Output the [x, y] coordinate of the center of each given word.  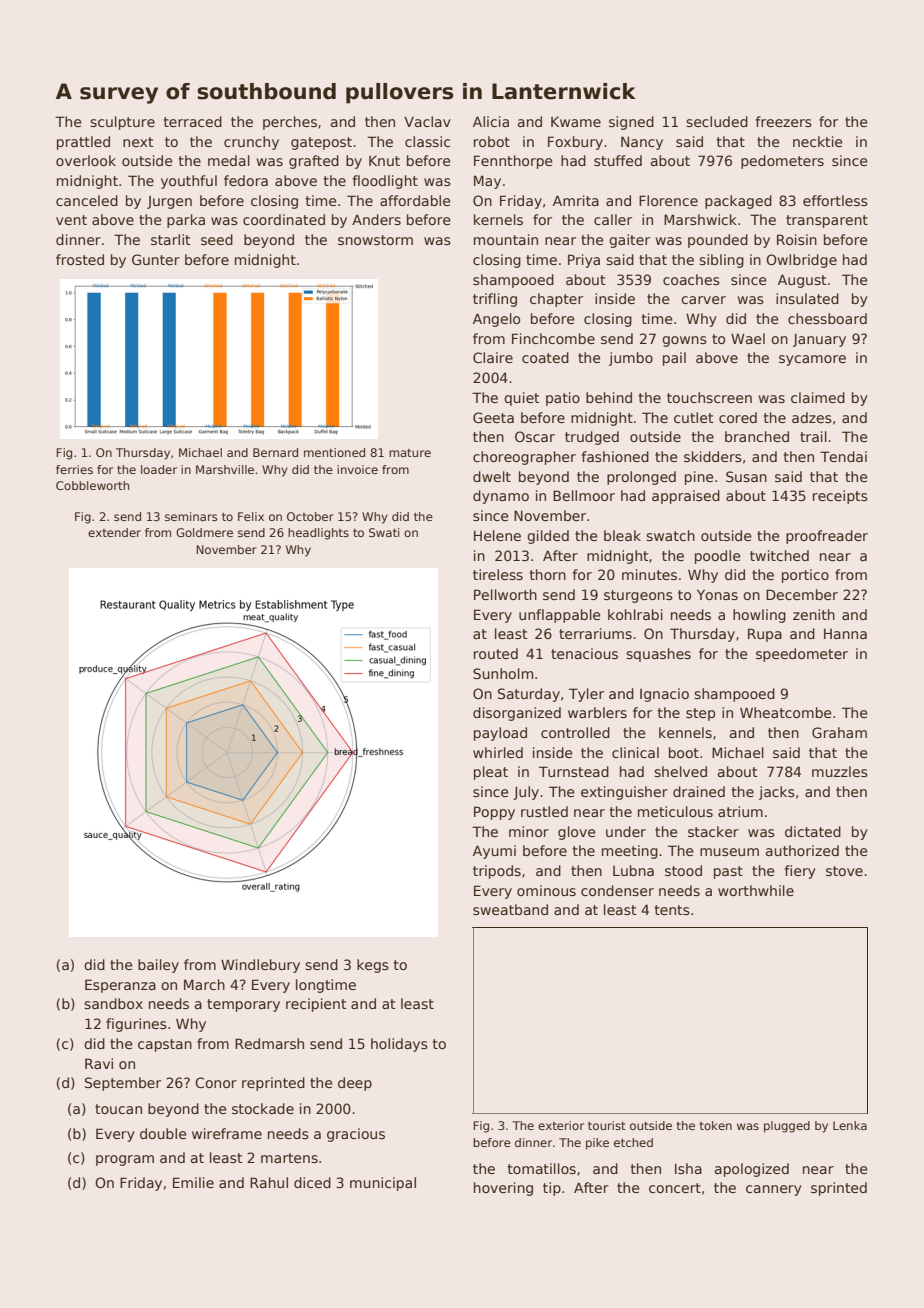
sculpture [122, 123]
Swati [384, 532]
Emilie [193, 1182]
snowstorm [375, 240]
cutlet [693, 417]
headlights [318, 534]
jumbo [631, 359]
